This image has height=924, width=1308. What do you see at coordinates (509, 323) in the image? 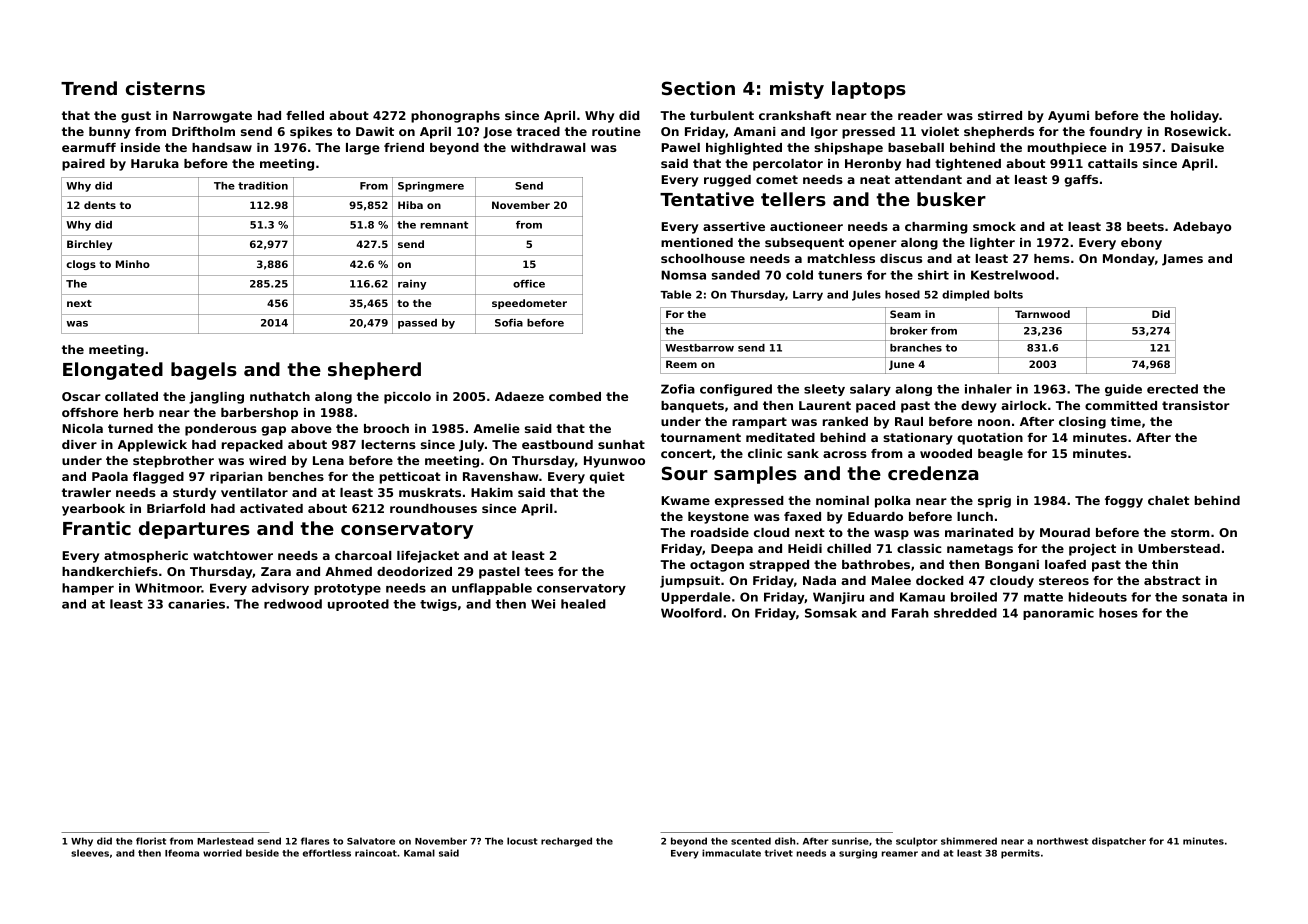
I see `Sofia` at bounding box center [509, 323].
